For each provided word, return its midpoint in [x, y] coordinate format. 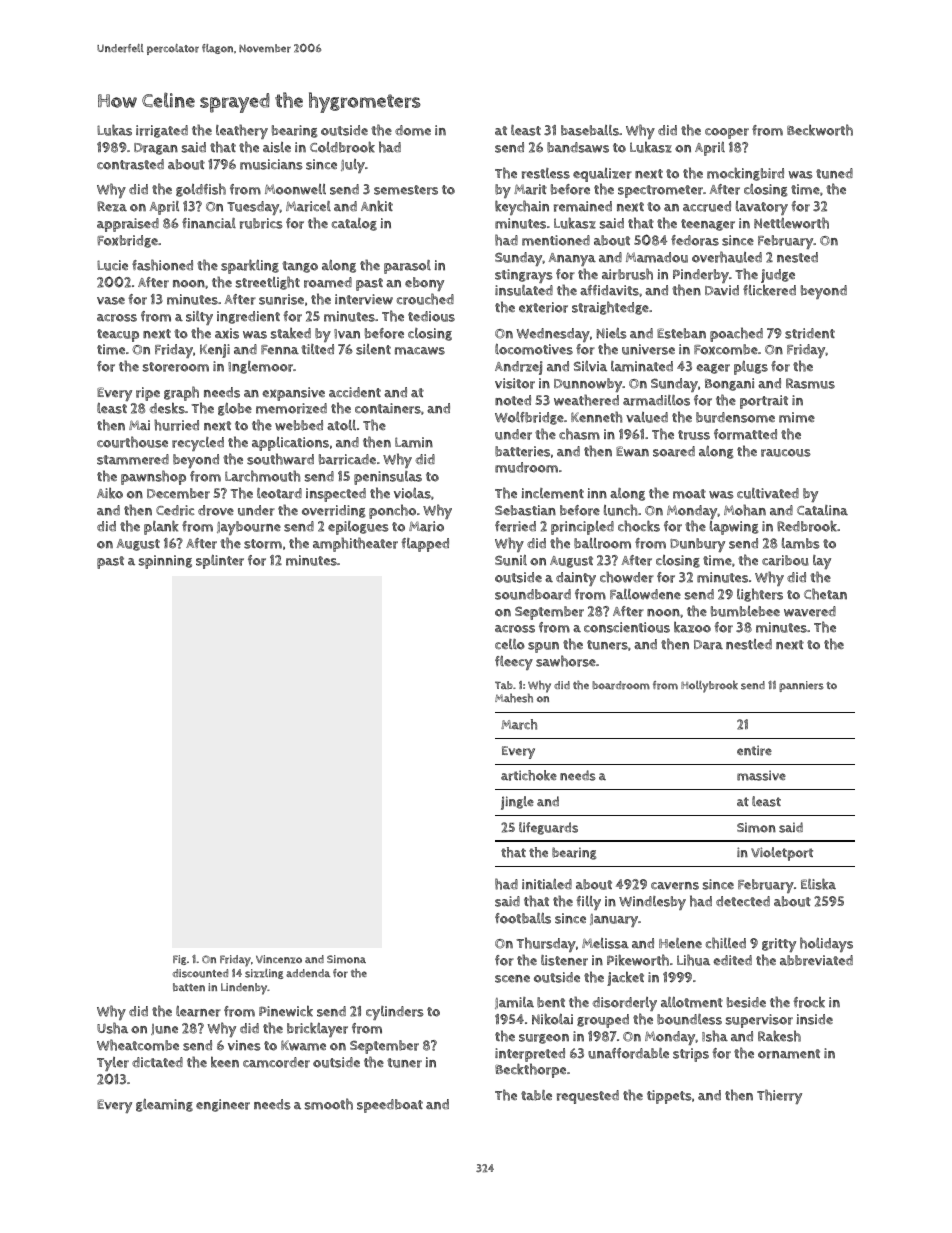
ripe [148, 394]
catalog [354, 224]
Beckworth [820, 130]
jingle [517, 803]
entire [754, 750]
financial [209, 223]
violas [412, 493]
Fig [179, 960]
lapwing [734, 528]
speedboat [390, 1106]
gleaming [164, 1105]
